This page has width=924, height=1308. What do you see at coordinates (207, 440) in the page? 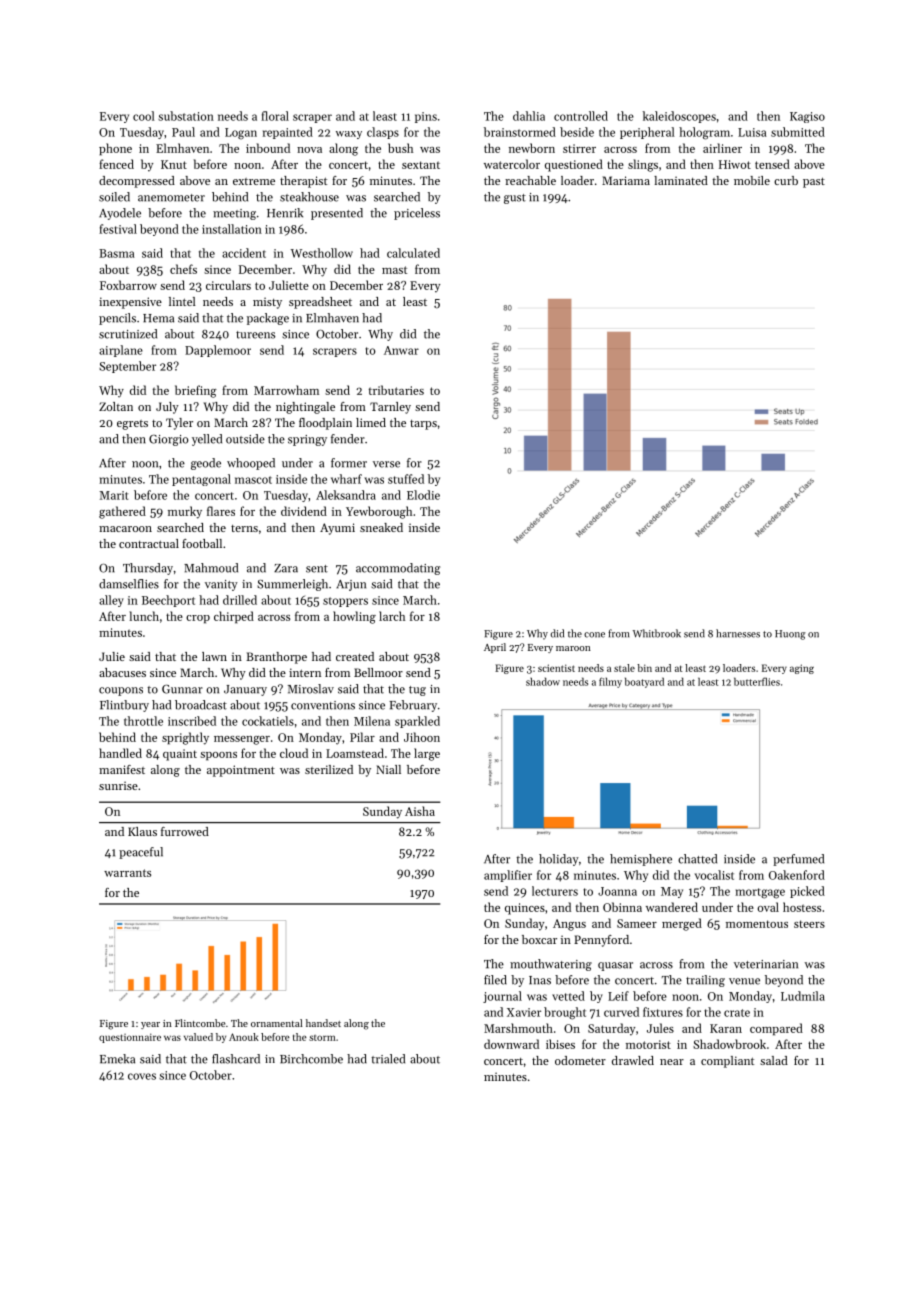
I see `yelled` at bounding box center [207, 440].
